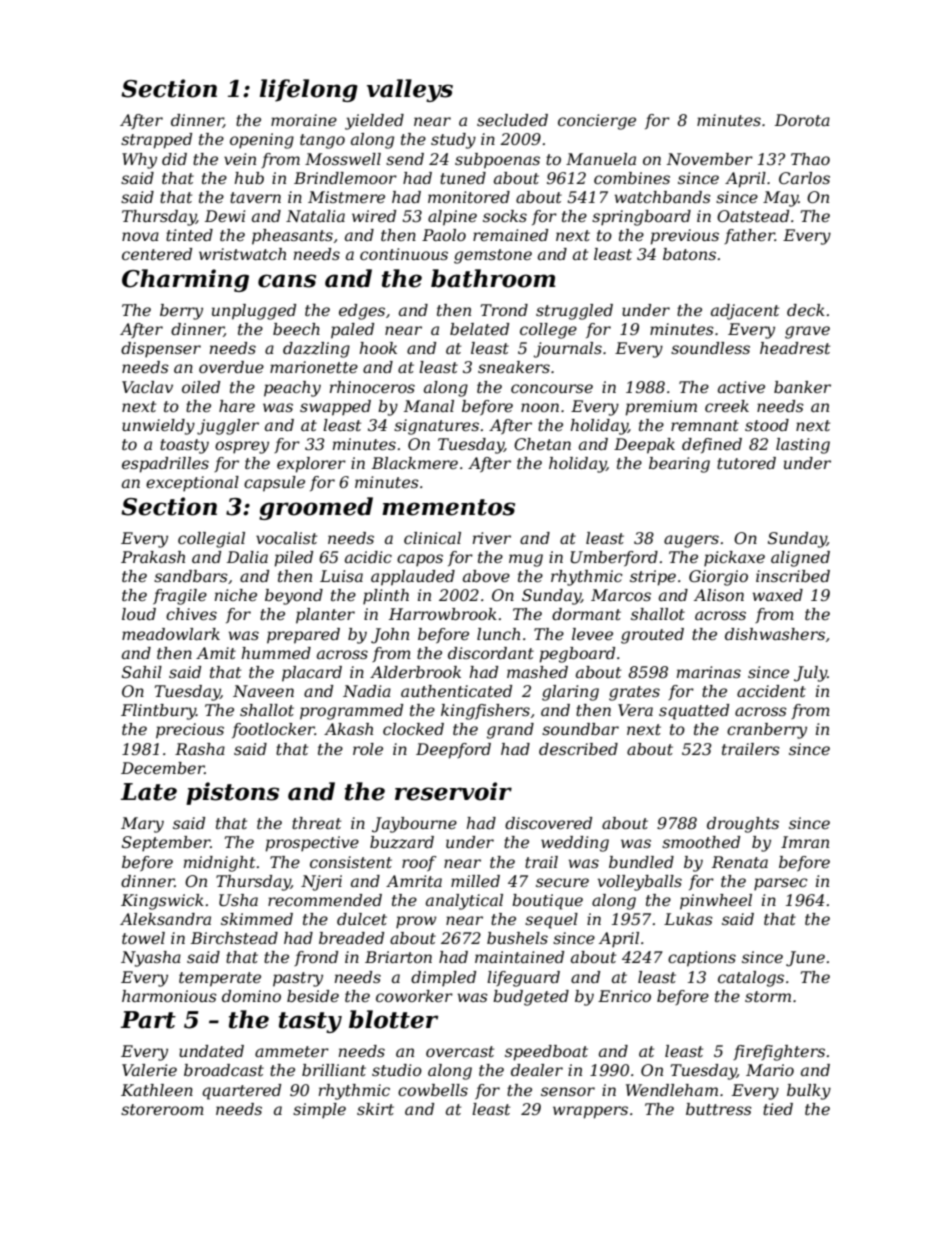 Image resolution: width=952 pixels, height=1233 pixels. What do you see at coordinates (165, 465) in the screenshot?
I see `espadrilles` at bounding box center [165, 465].
